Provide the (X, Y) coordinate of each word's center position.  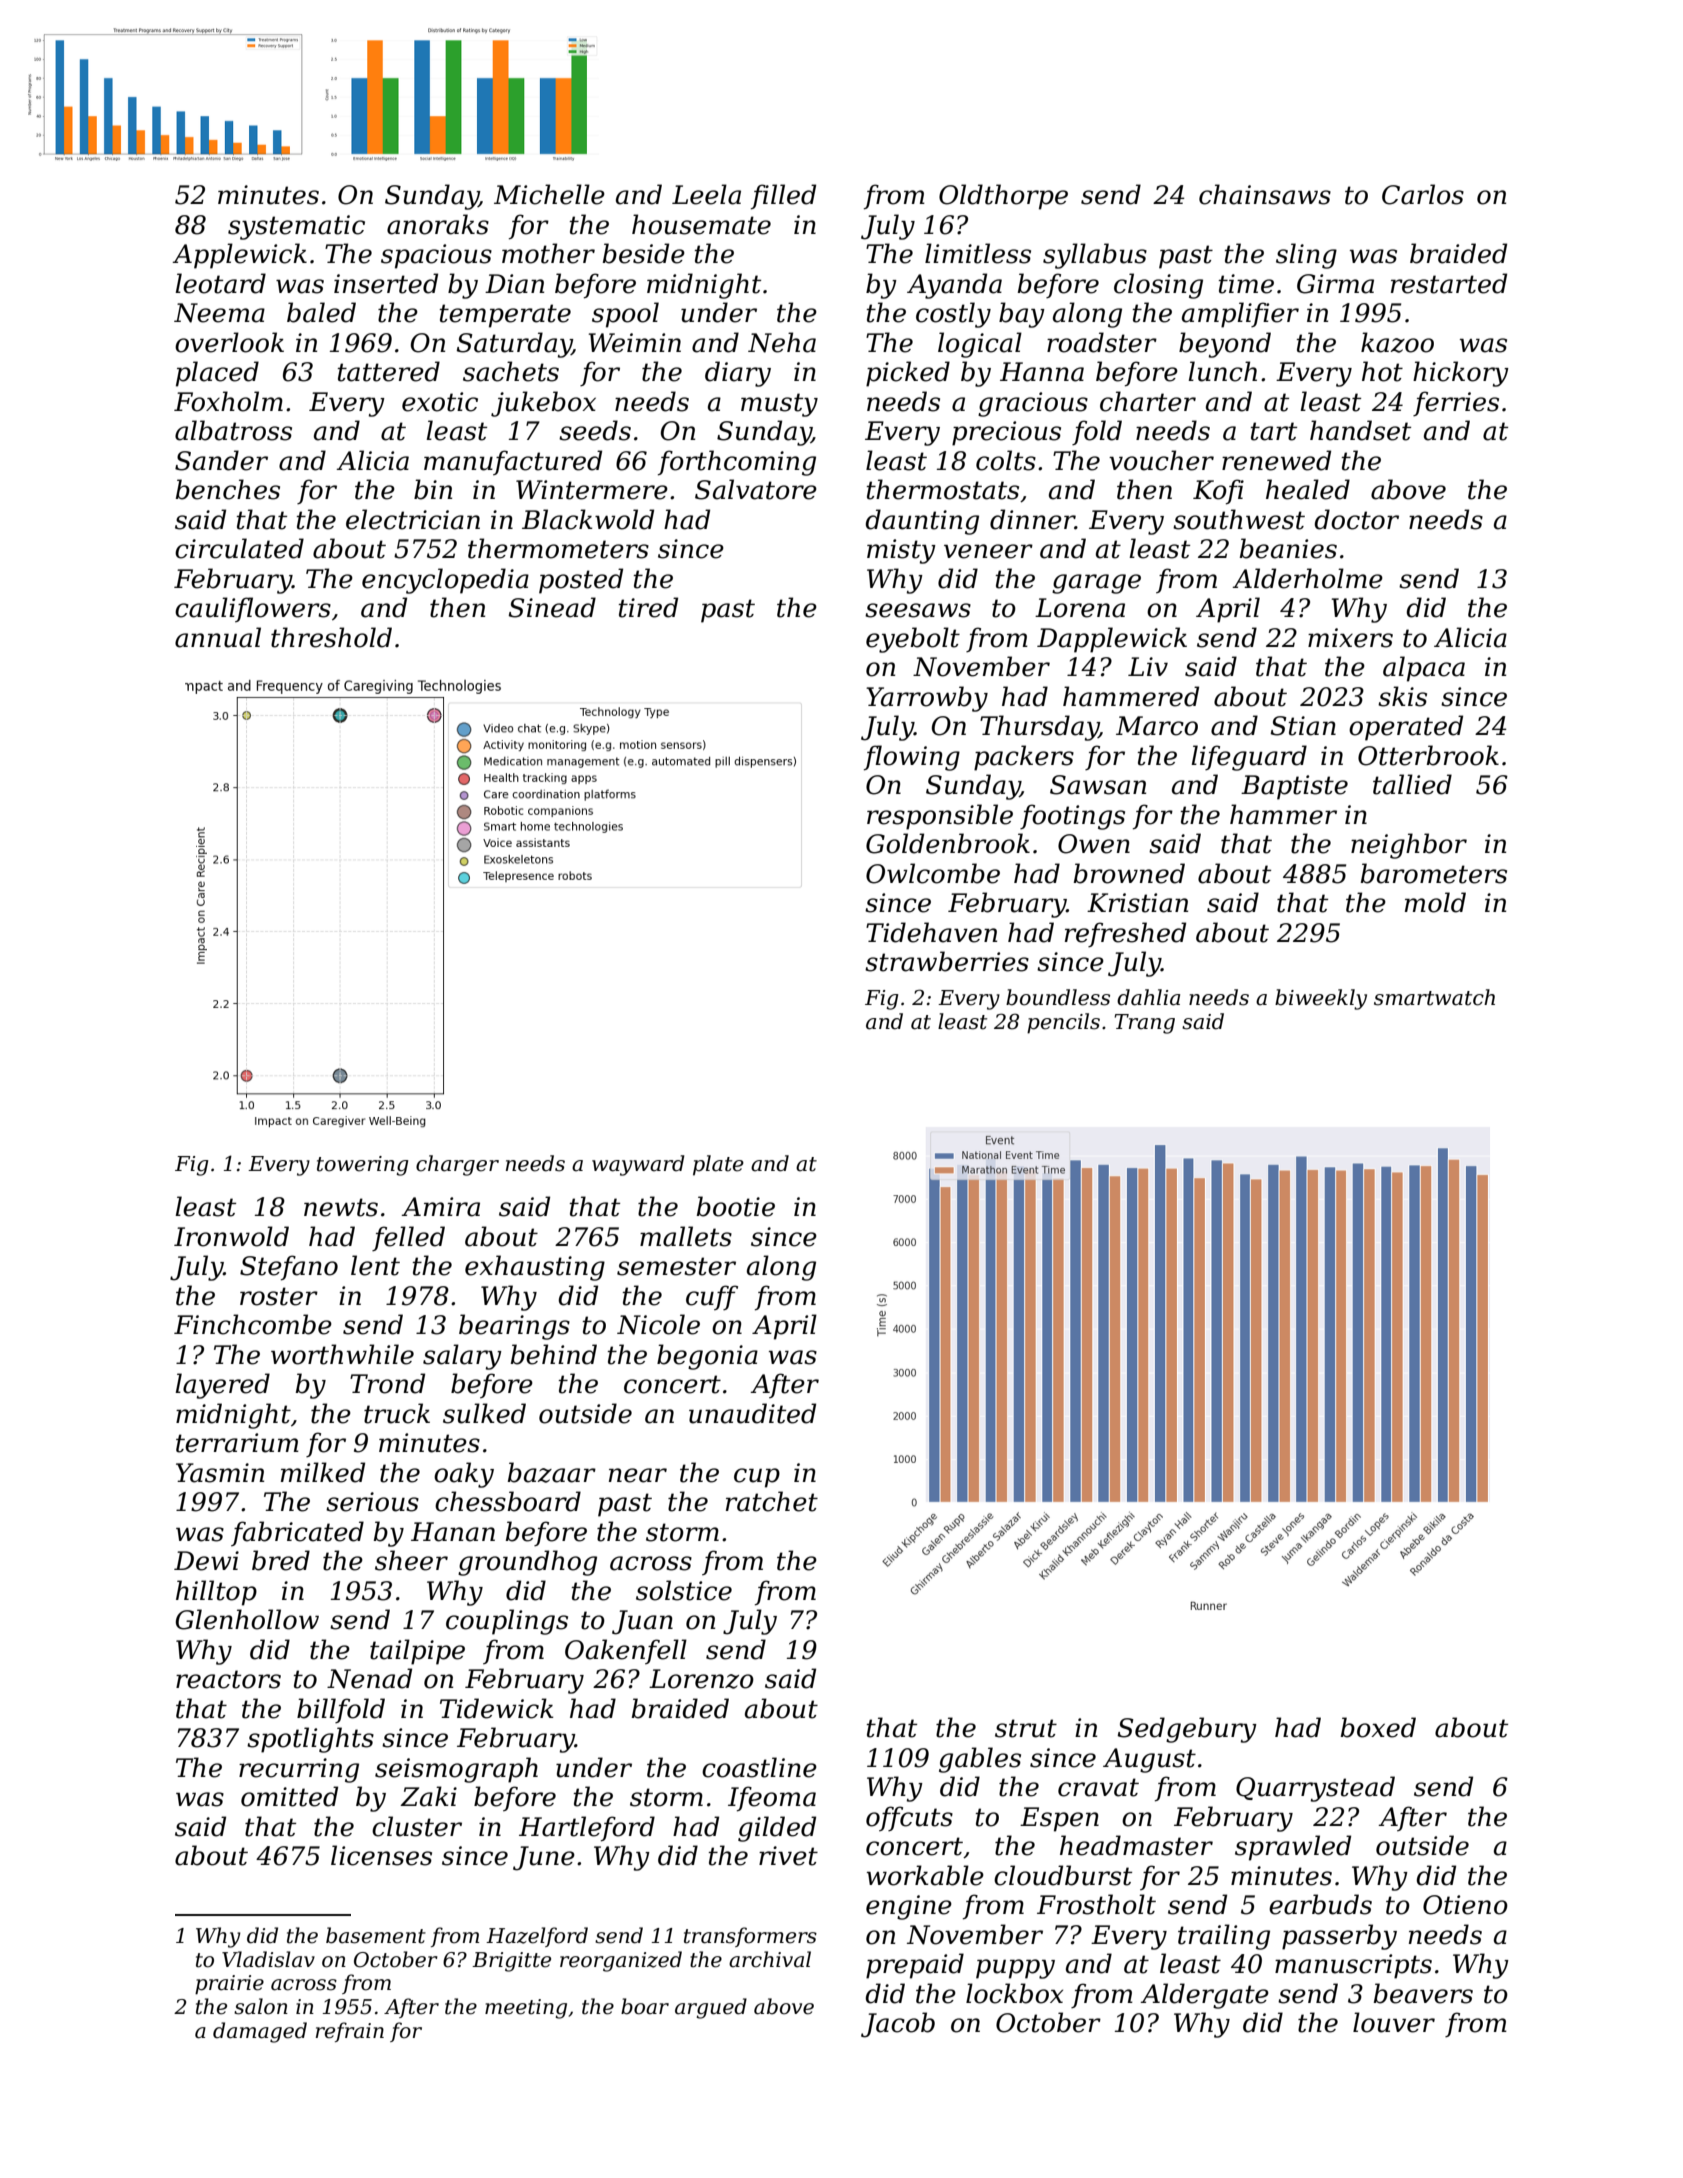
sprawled (1293, 1848)
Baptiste (1294, 787)
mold (1435, 902)
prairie (229, 1985)
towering (362, 1166)
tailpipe (417, 1652)
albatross (233, 430)
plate (718, 1165)
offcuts (909, 1818)
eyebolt (913, 640)
